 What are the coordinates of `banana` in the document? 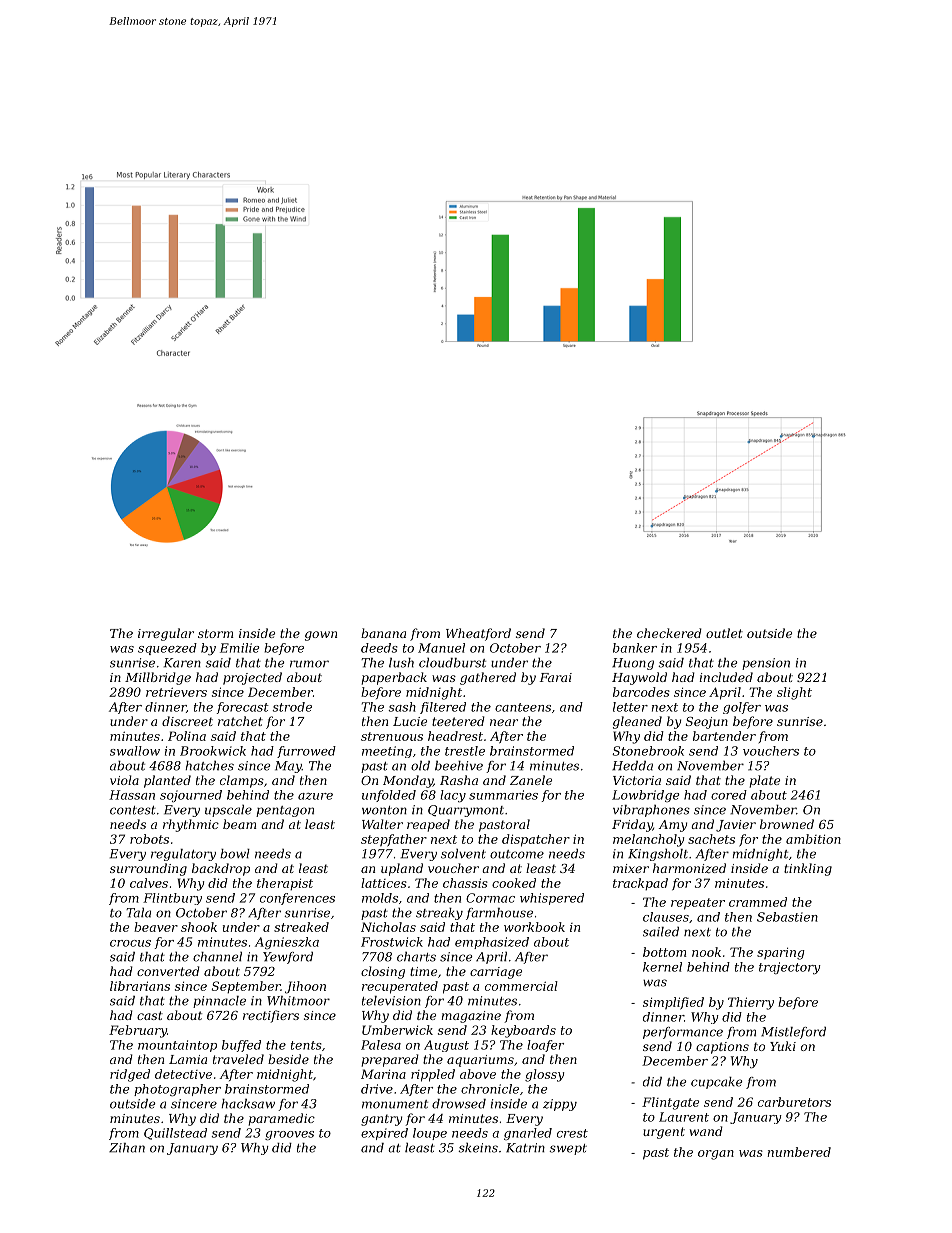 It's located at (383, 633).
